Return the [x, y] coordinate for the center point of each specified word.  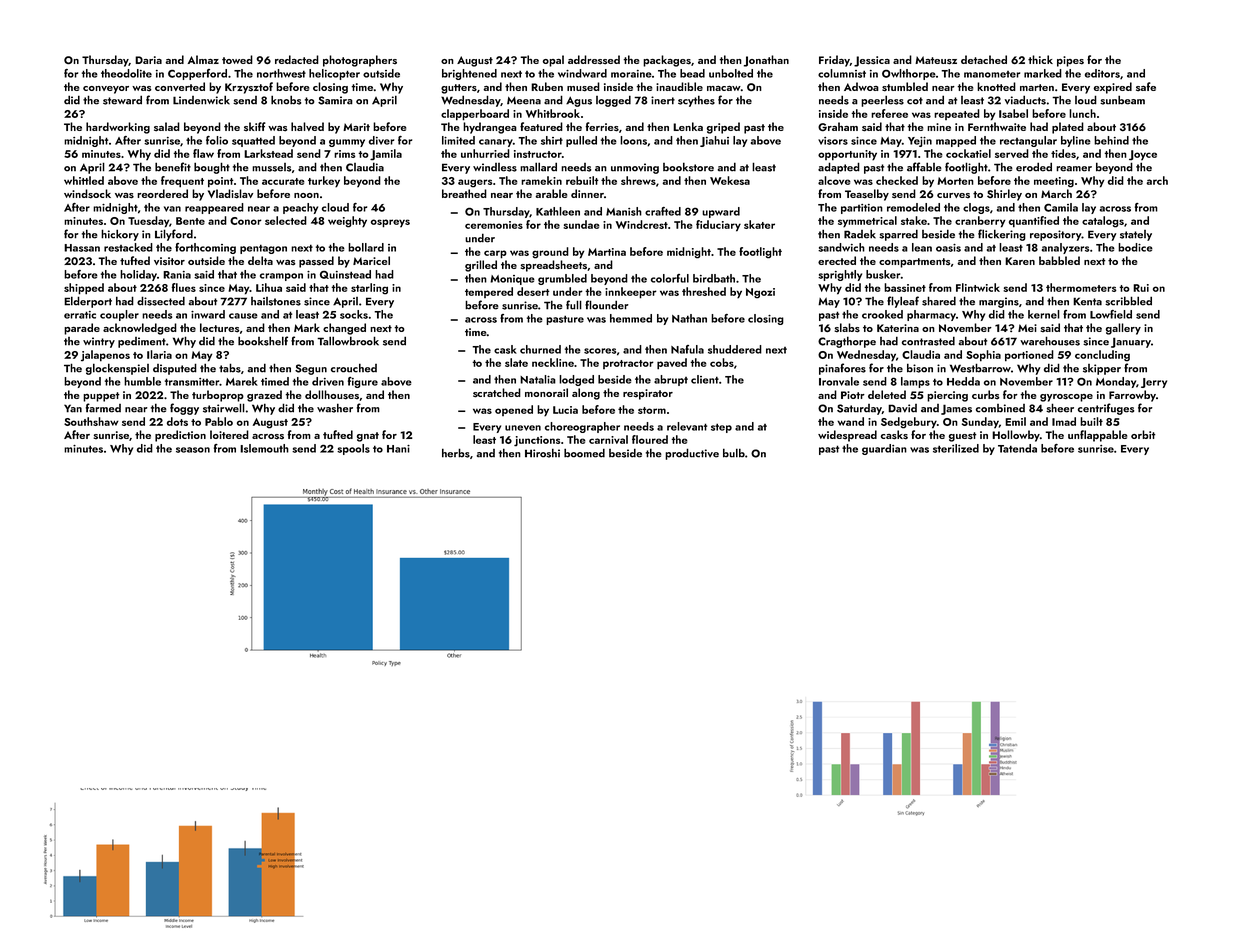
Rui [1141, 288]
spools [353, 449]
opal [553, 61]
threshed [704, 291]
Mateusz [936, 60]
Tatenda [1017, 448]
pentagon [263, 249]
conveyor [106, 90]
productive [692, 454]
